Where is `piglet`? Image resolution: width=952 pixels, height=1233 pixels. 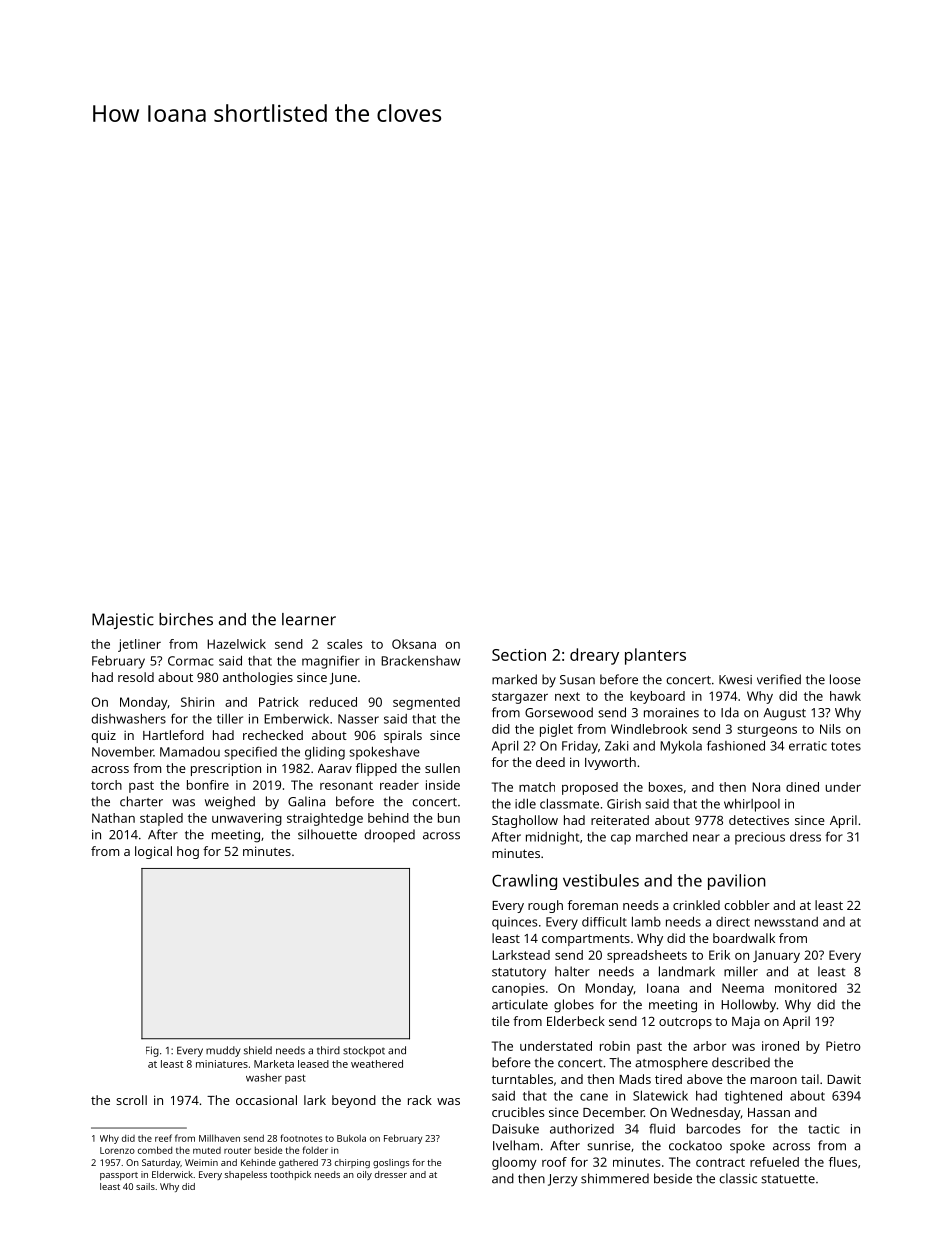 piglet is located at coordinates (556, 730).
